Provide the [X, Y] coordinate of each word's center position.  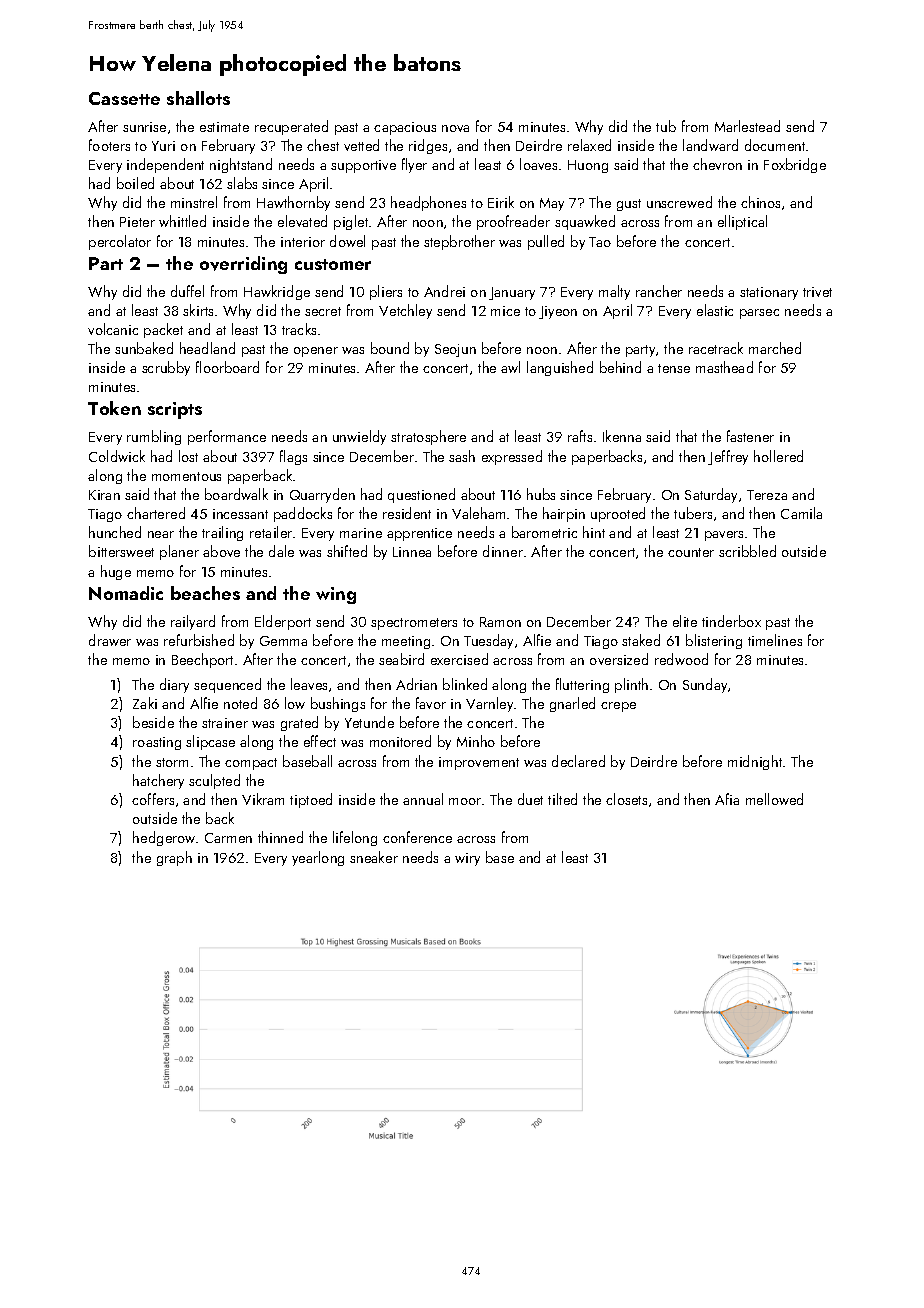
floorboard [227, 367]
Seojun [455, 350]
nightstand [241, 165]
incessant [240, 514]
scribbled [747, 551]
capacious [405, 128]
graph [174, 858]
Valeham [478, 513]
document [776, 145]
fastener [750, 436]
